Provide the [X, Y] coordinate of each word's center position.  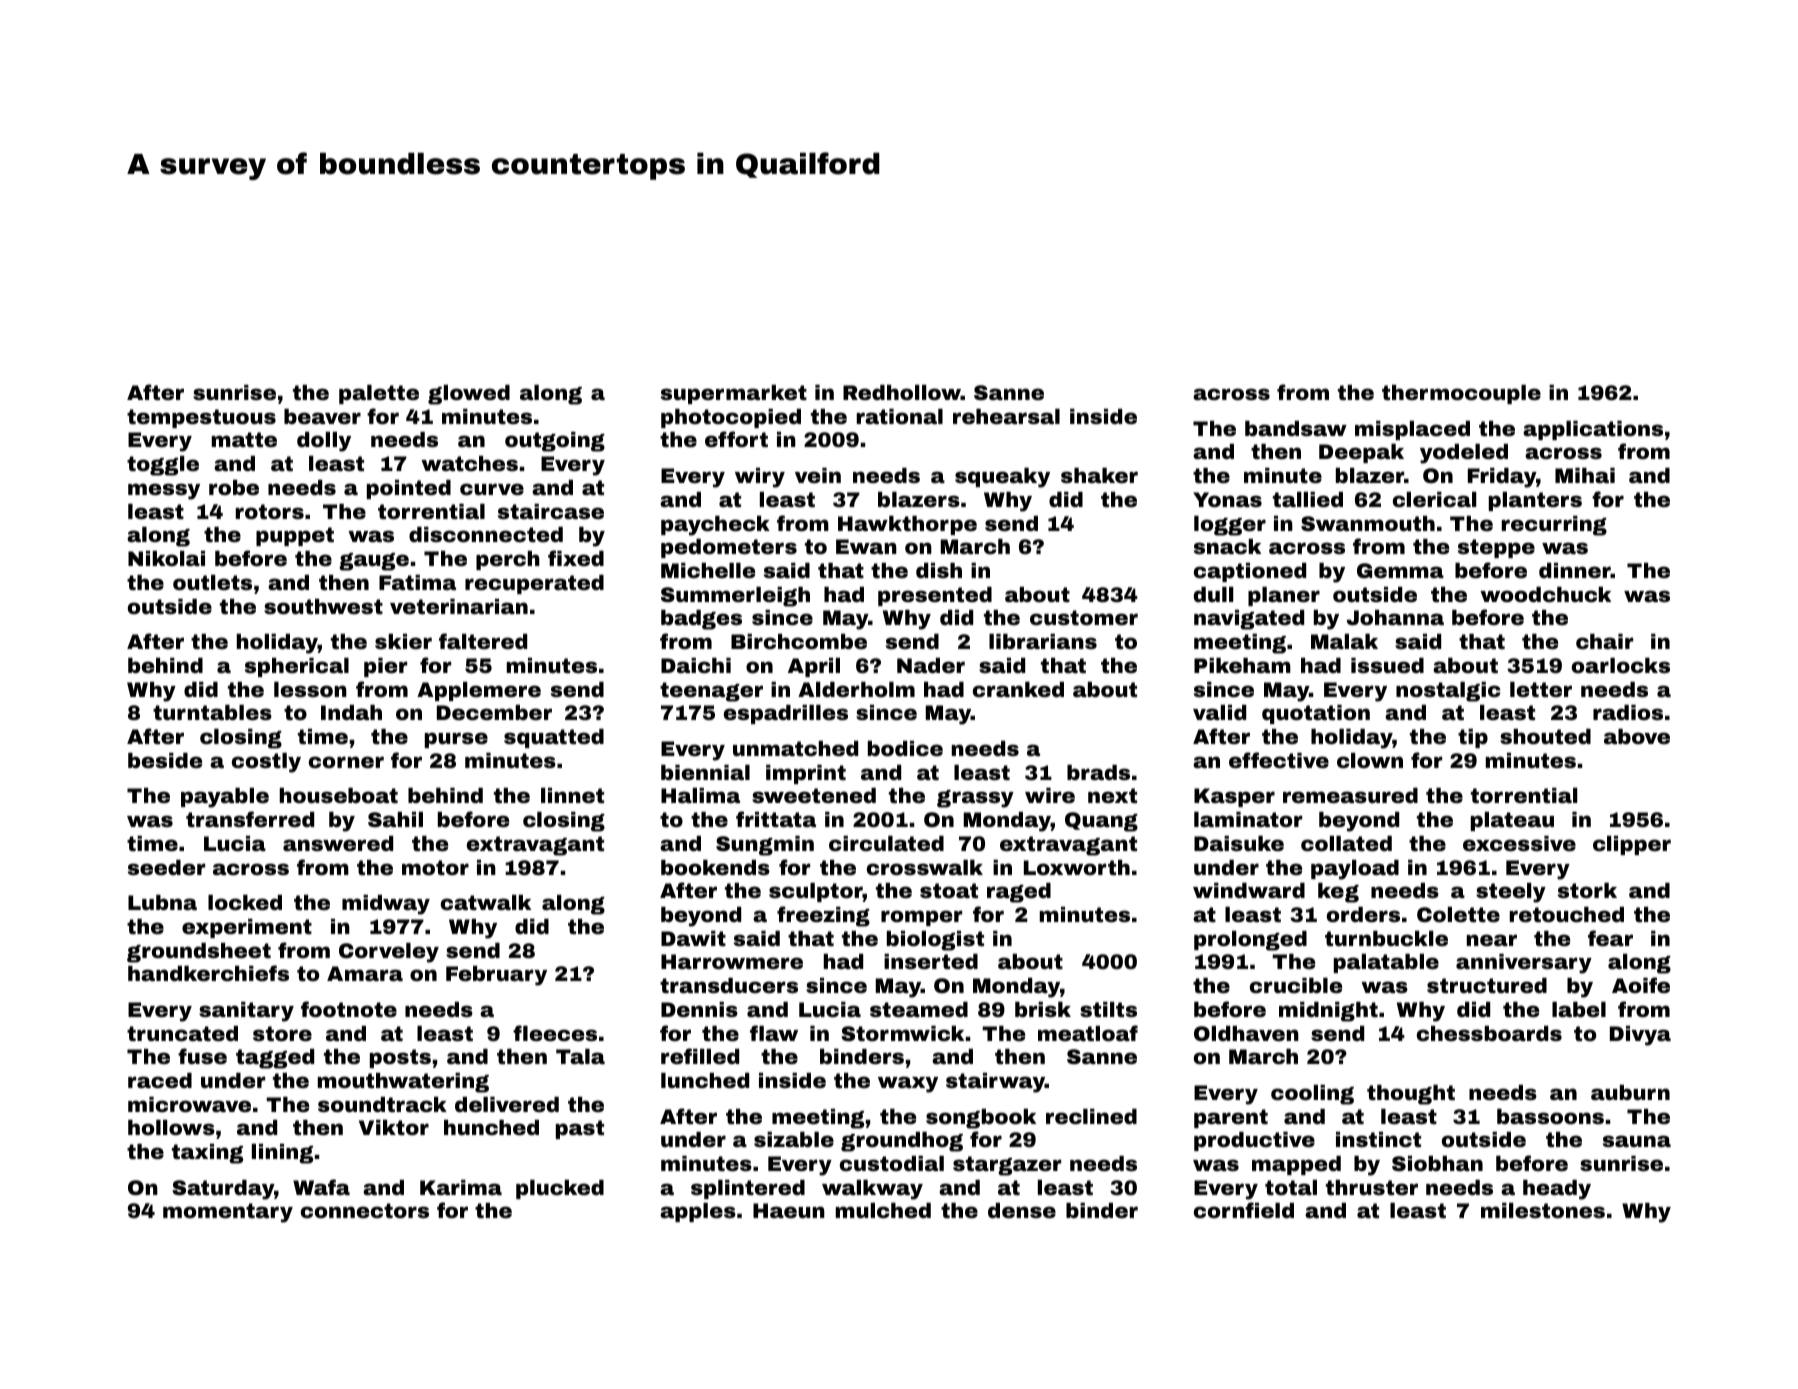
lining [282, 1154]
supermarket [734, 394]
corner [346, 762]
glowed [469, 395]
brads [1098, 772]
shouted [1545, 736]
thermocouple [1461, 394]
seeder [166, 867]
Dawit [693, 938]
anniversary [1524, 964]
